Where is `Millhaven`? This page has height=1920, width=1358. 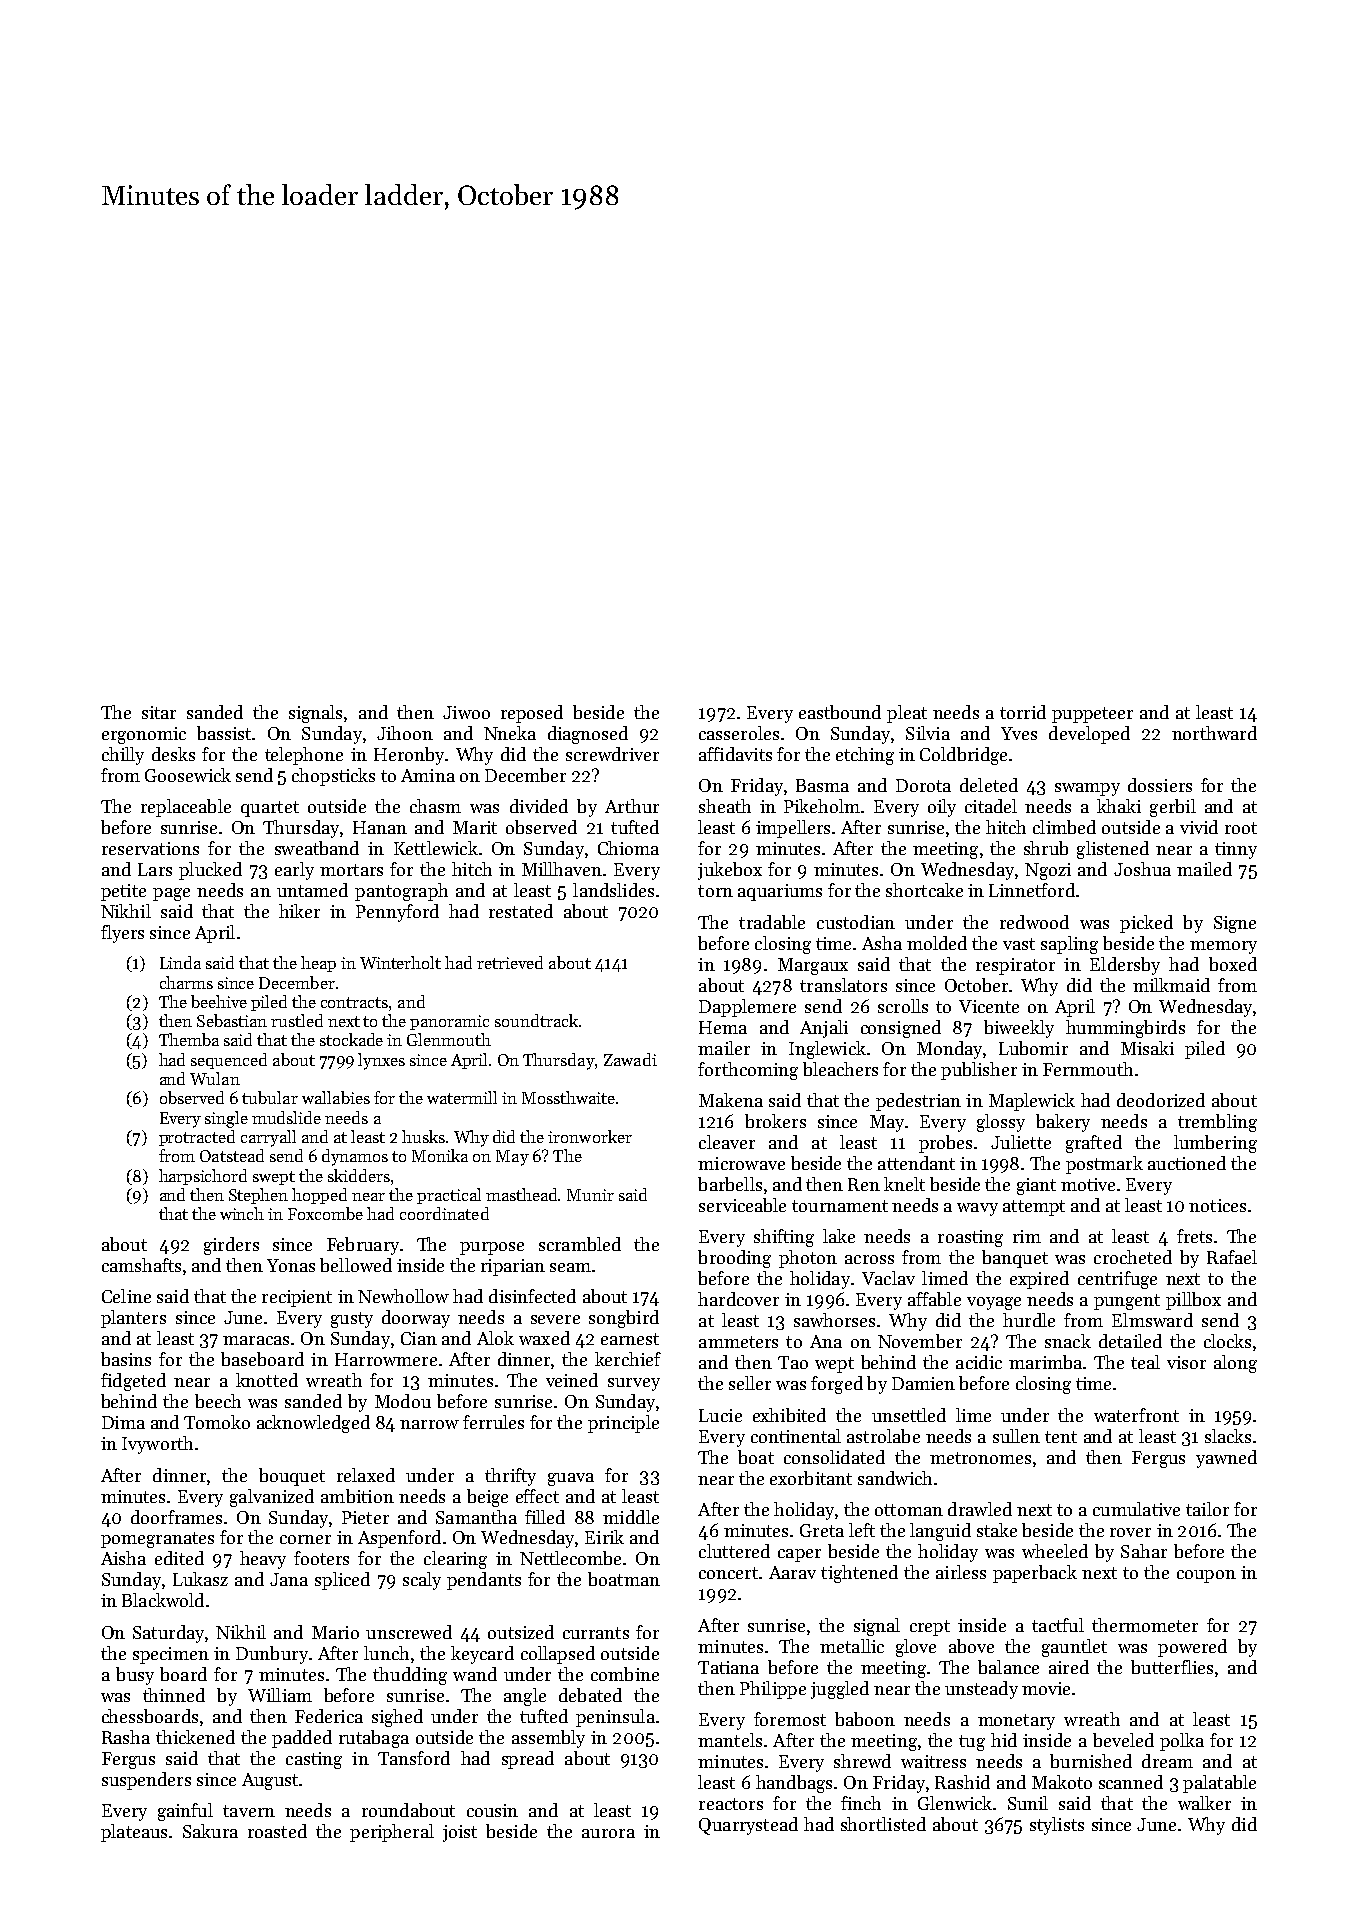 Millhaven is located at coordinates (562, 869).
